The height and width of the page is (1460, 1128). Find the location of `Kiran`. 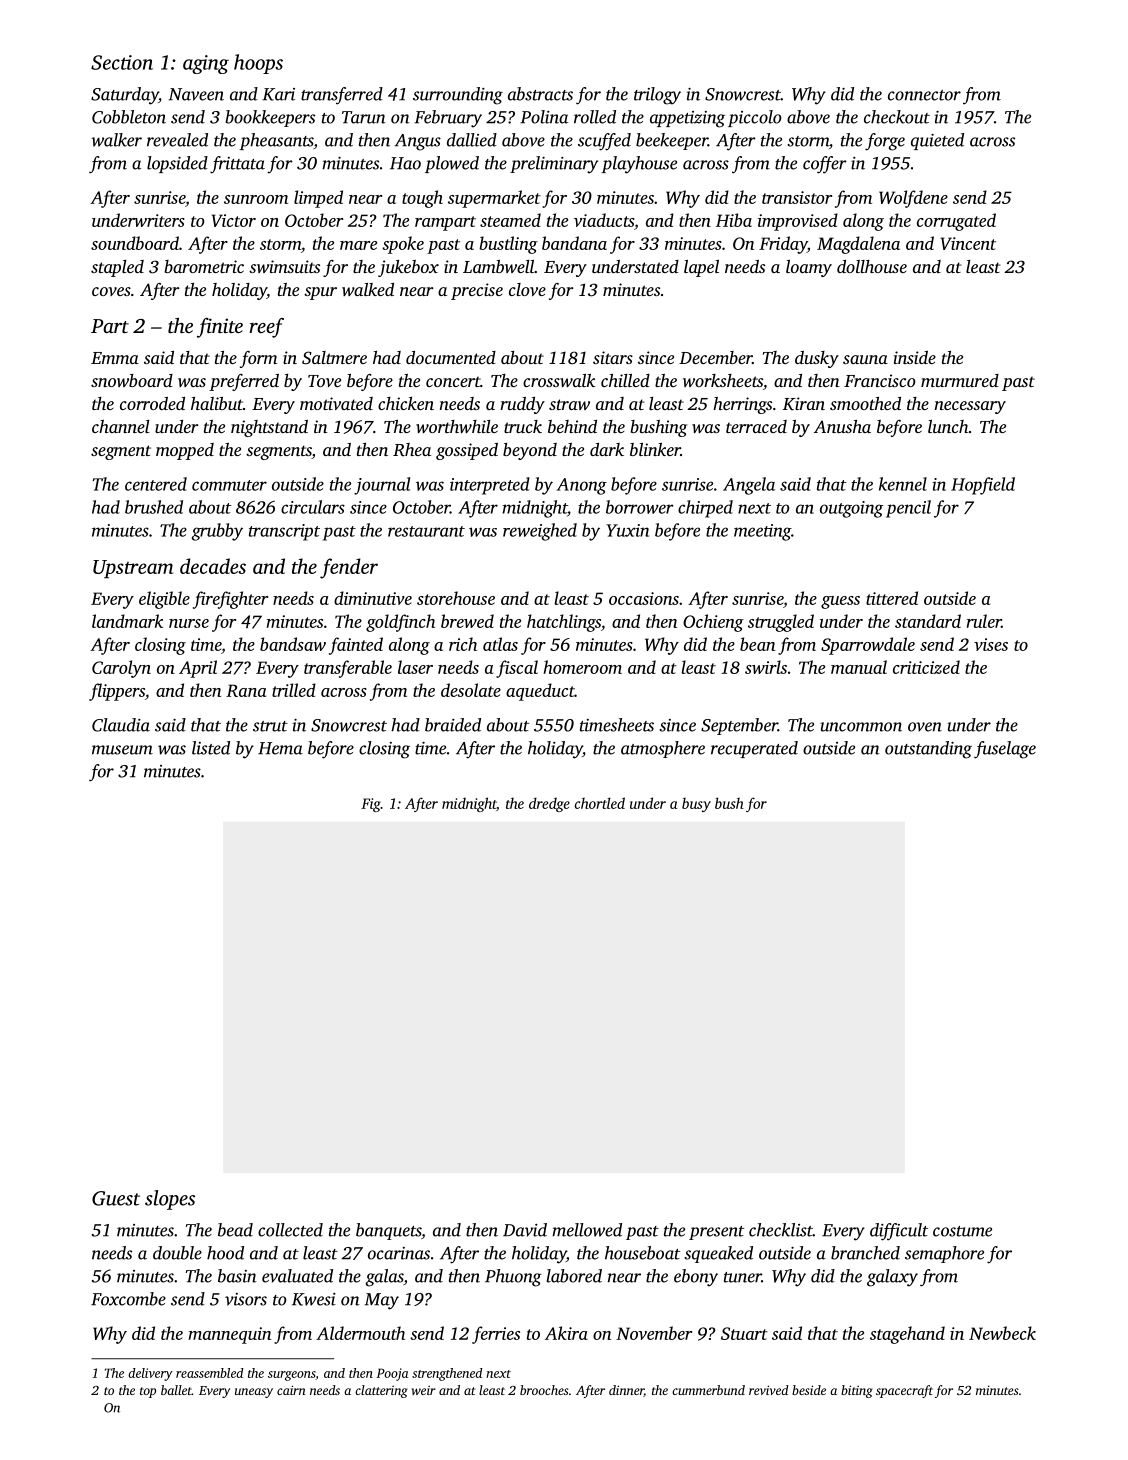

Kiran is located at coordinates (804, 404).
